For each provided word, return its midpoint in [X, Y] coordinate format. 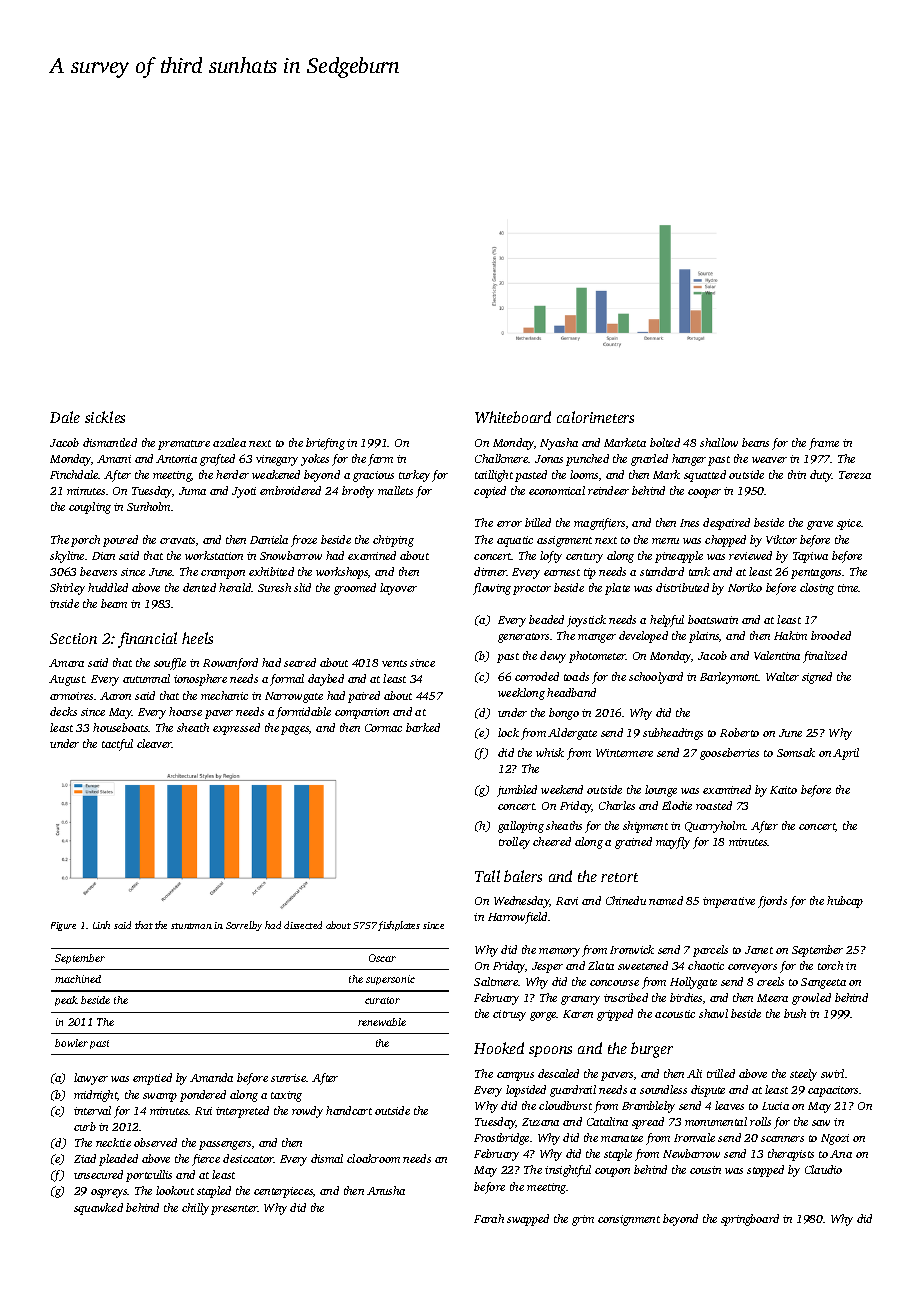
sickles [105, 417]
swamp [160, 1097]
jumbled [517, 791]
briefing [325, 444]
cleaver [154, 743]
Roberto [739, 732]
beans [755, 442]
